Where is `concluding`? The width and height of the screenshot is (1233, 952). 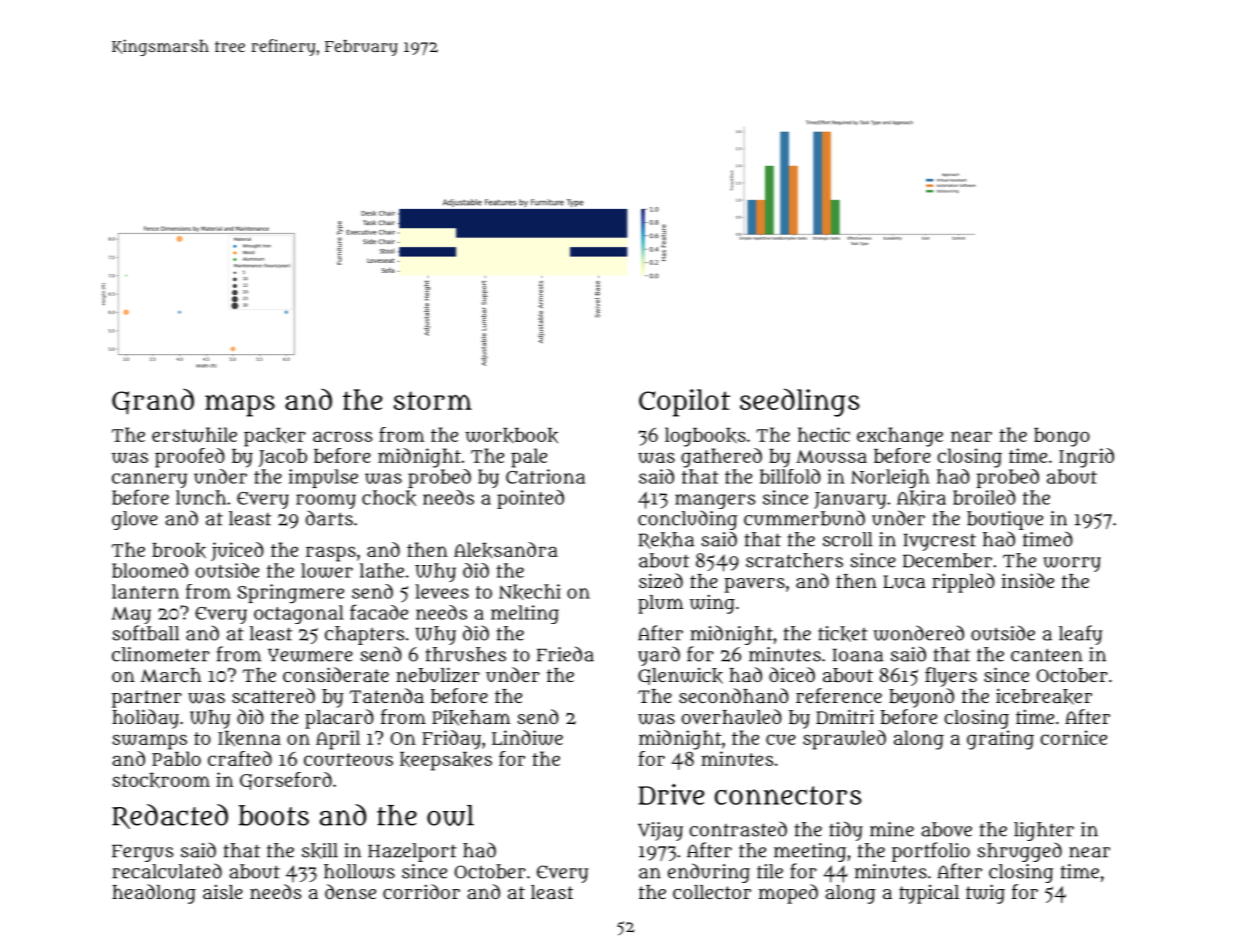
concluding is located at coordinates (688, 520).
